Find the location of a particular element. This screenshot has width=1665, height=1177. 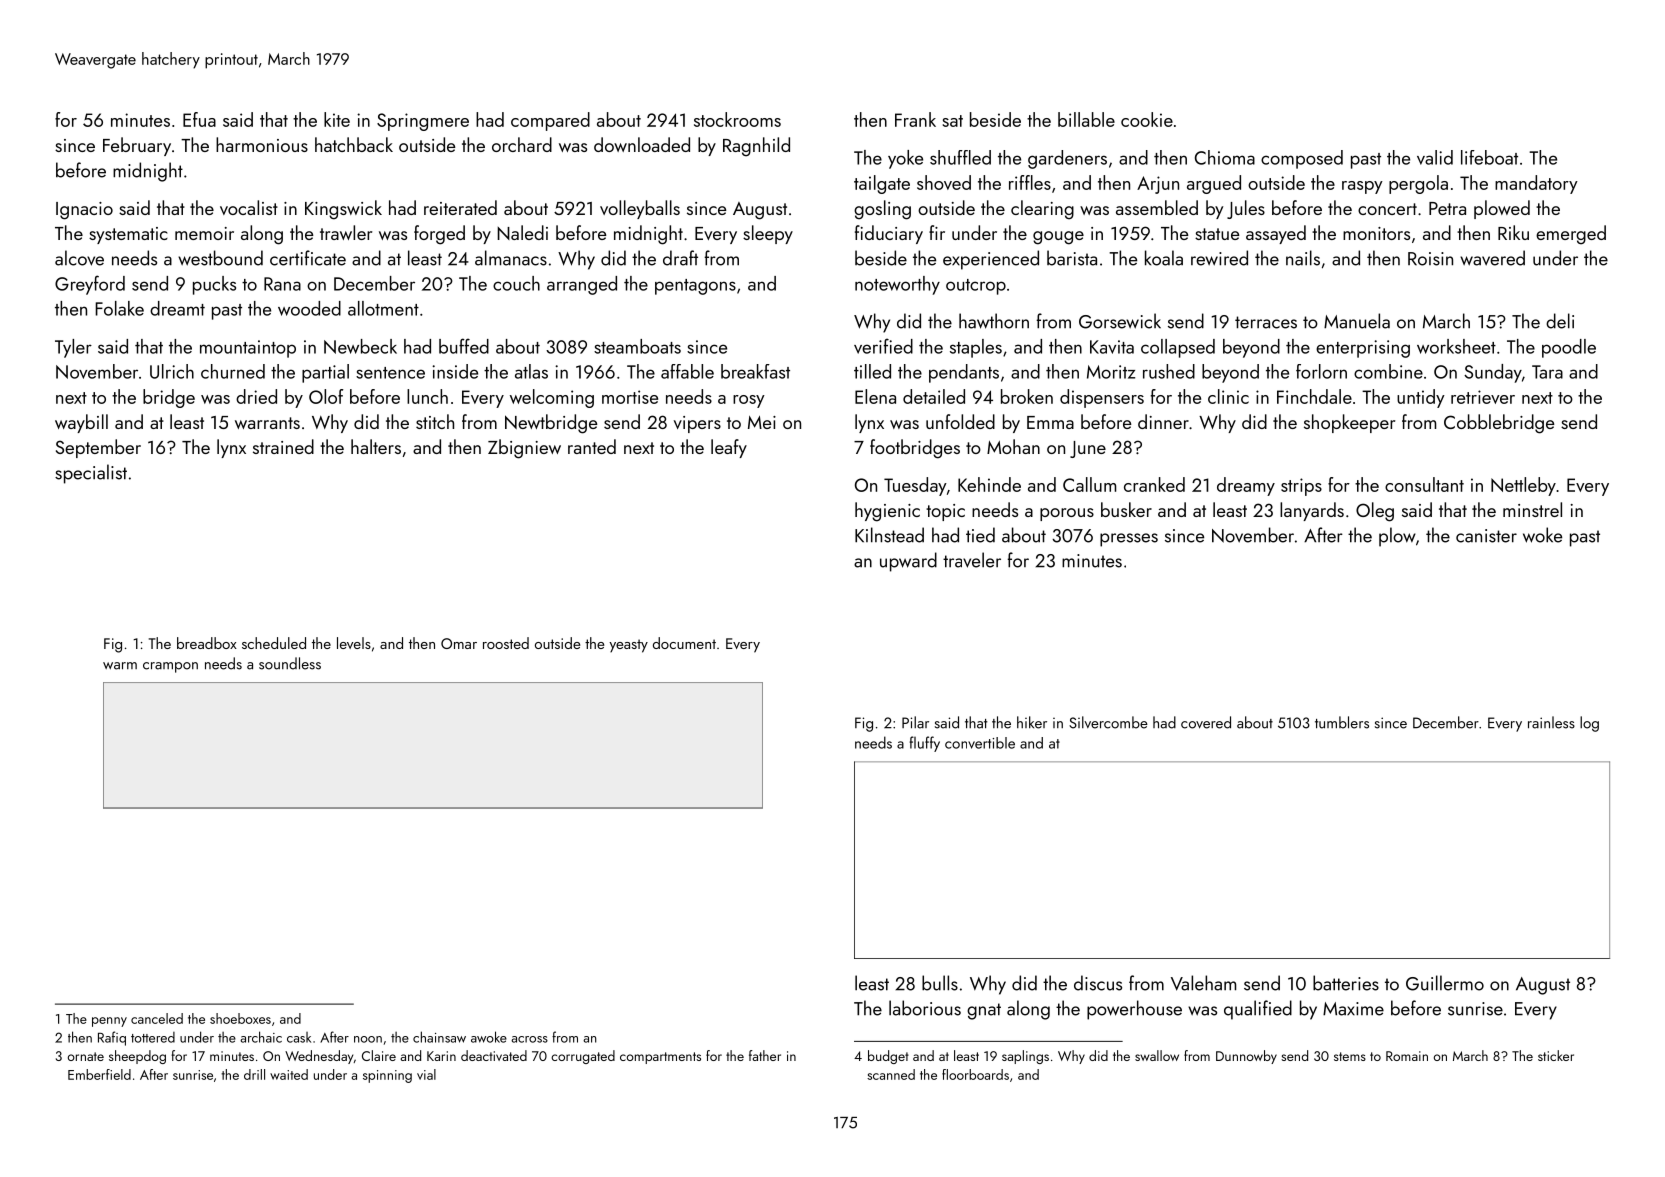

levels is located at coordinates (354, 643).
